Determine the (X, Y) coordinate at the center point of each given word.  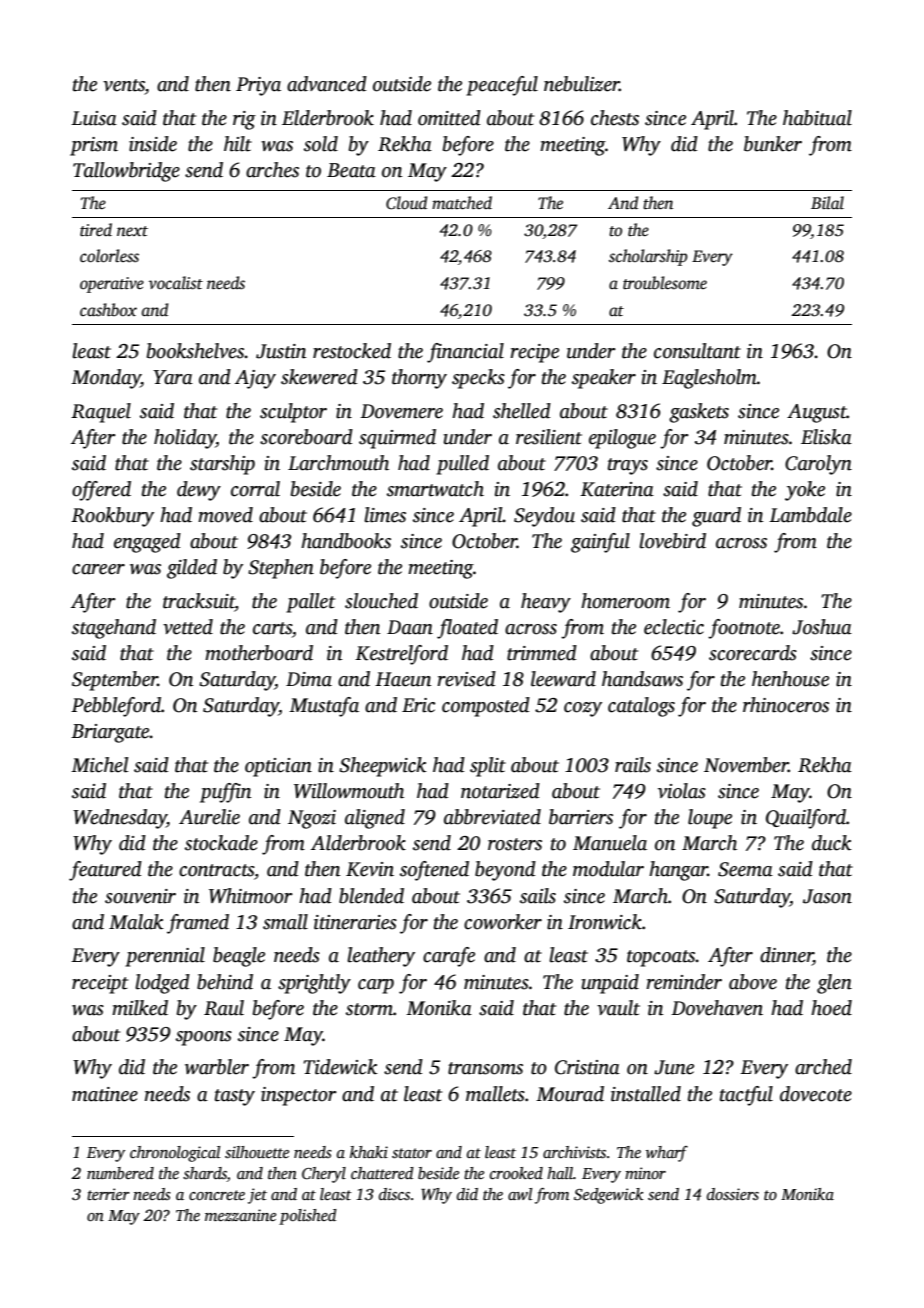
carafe (449, 957)
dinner (786, 956)
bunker (773, 144)
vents (124, 85)
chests (615, 118)
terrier (108, 1194)
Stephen (281, 569)
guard (716, 517)
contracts (216, 870)
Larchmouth (338, 463)
